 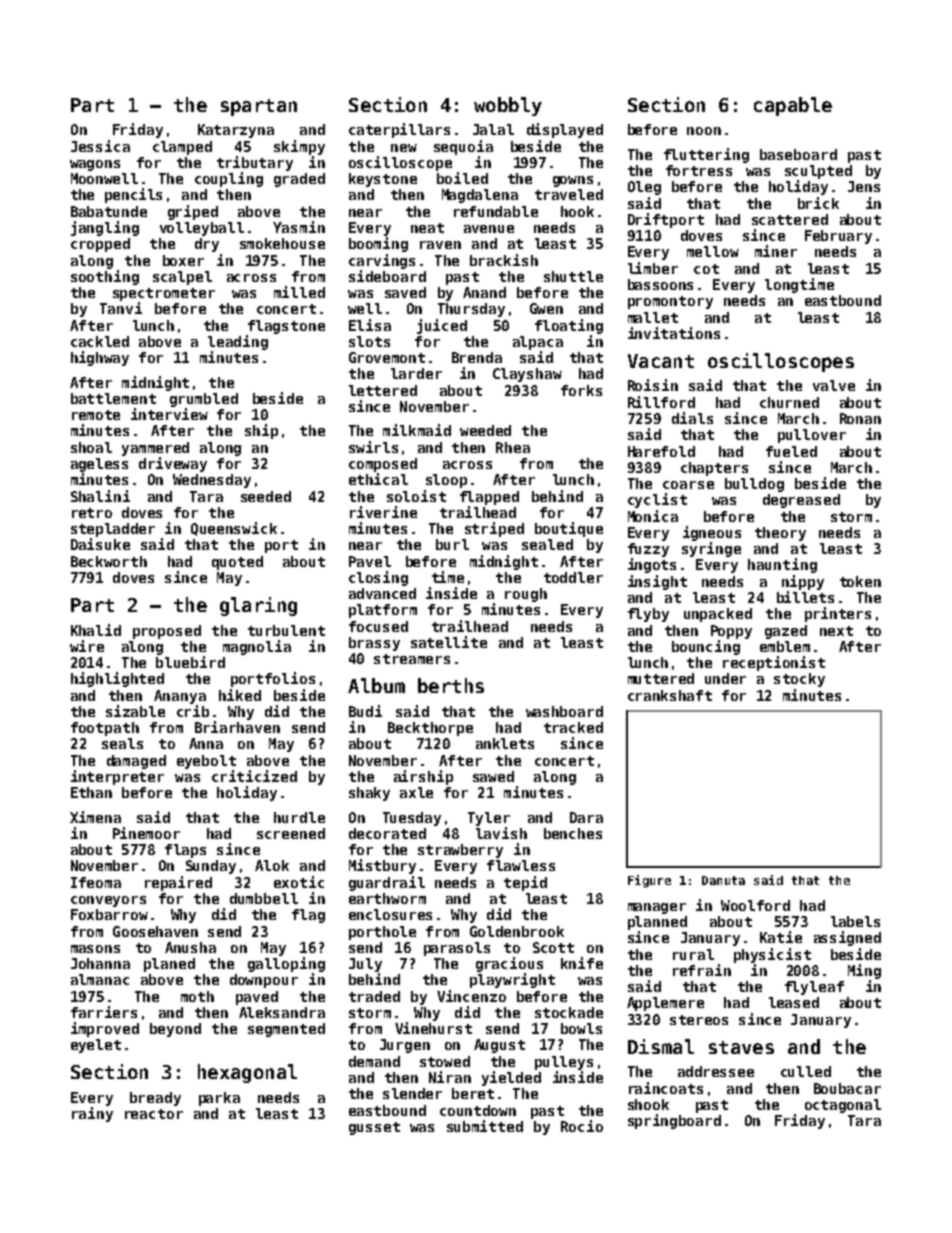 I want to click on Khalid, so click(x=96, y=630).
